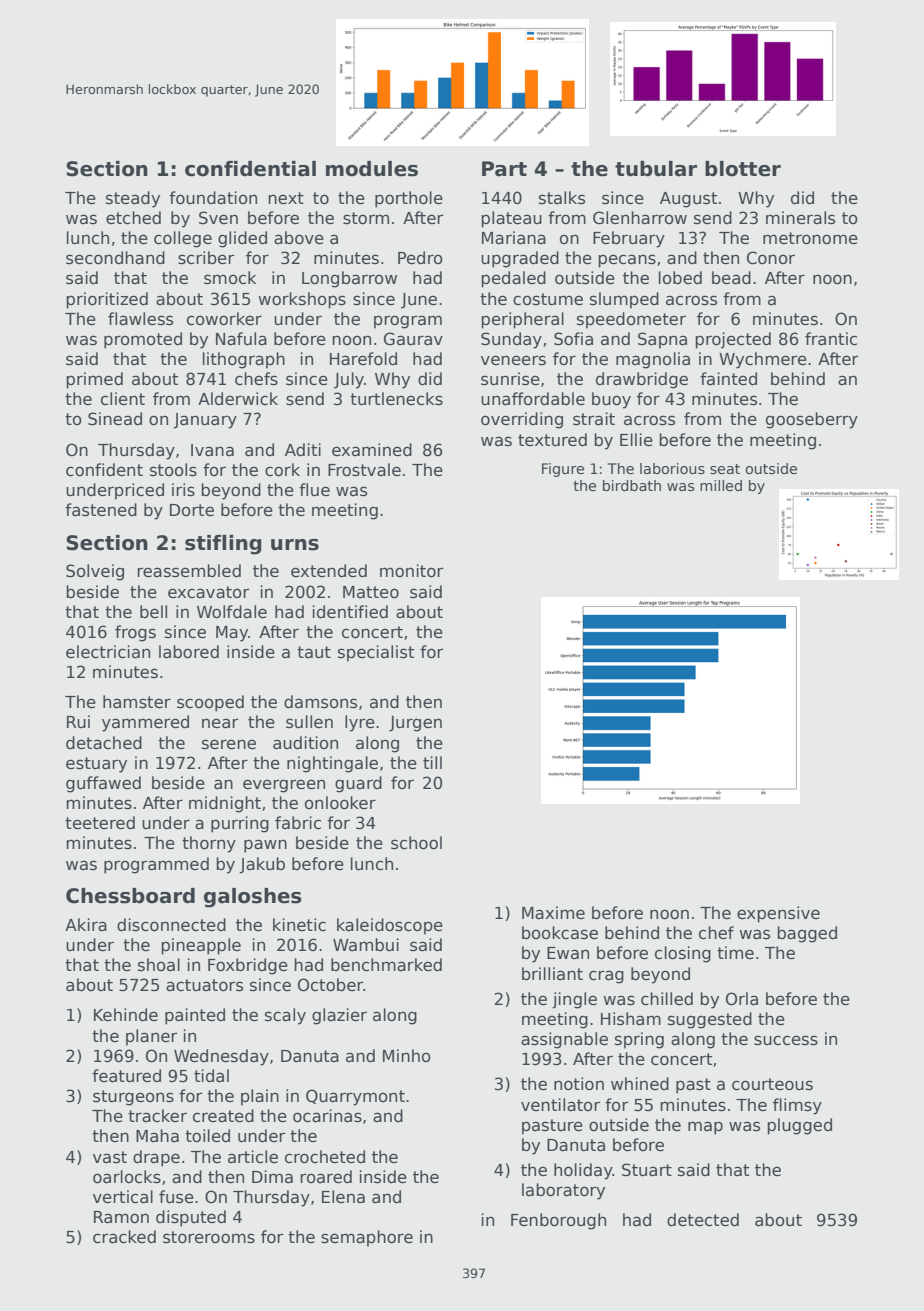  What do you see at coordinates (553, 913) in the screenshot?
I see `Maxime` at bounding box center [553, 913].
